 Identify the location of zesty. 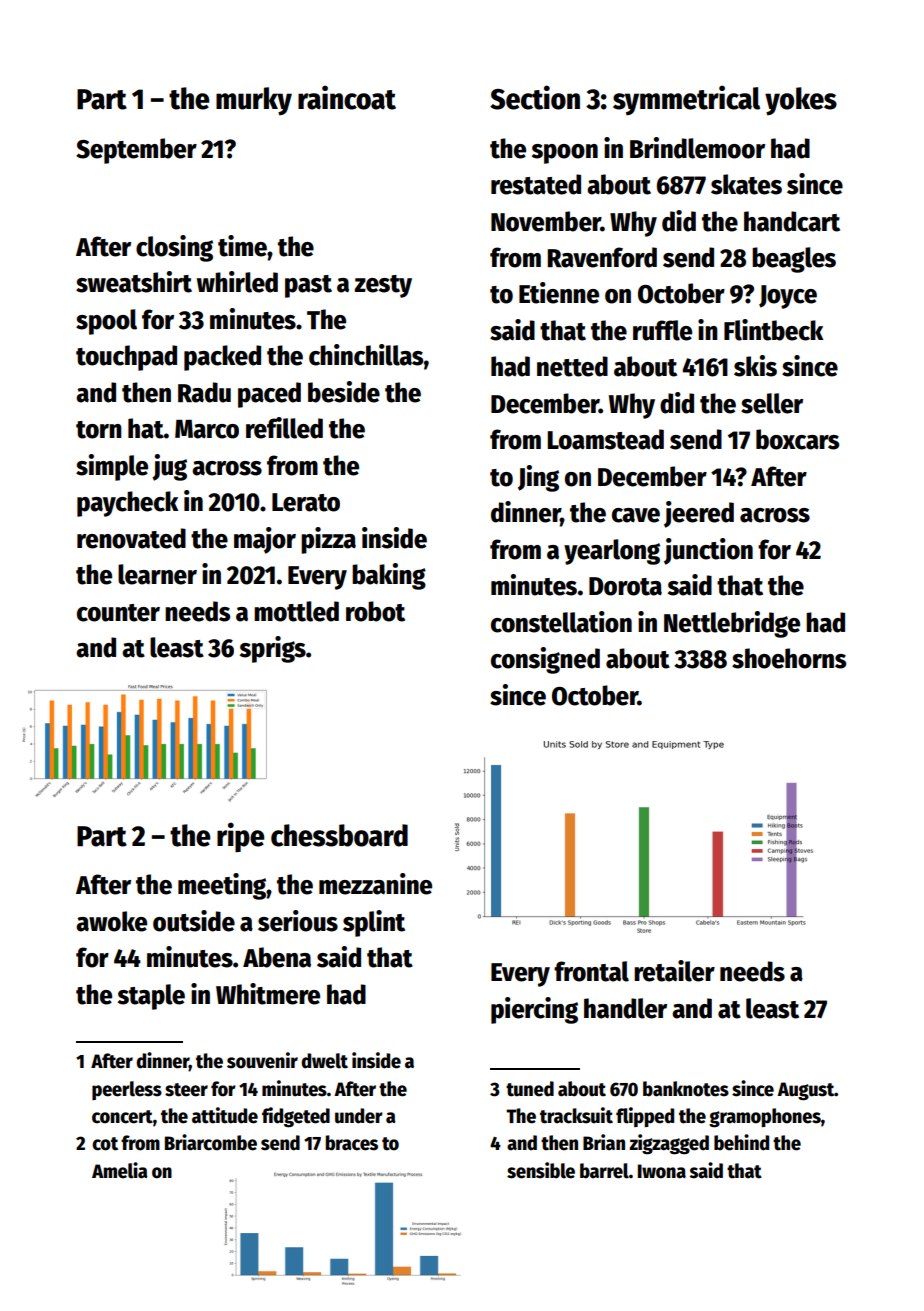
(383, 286).
